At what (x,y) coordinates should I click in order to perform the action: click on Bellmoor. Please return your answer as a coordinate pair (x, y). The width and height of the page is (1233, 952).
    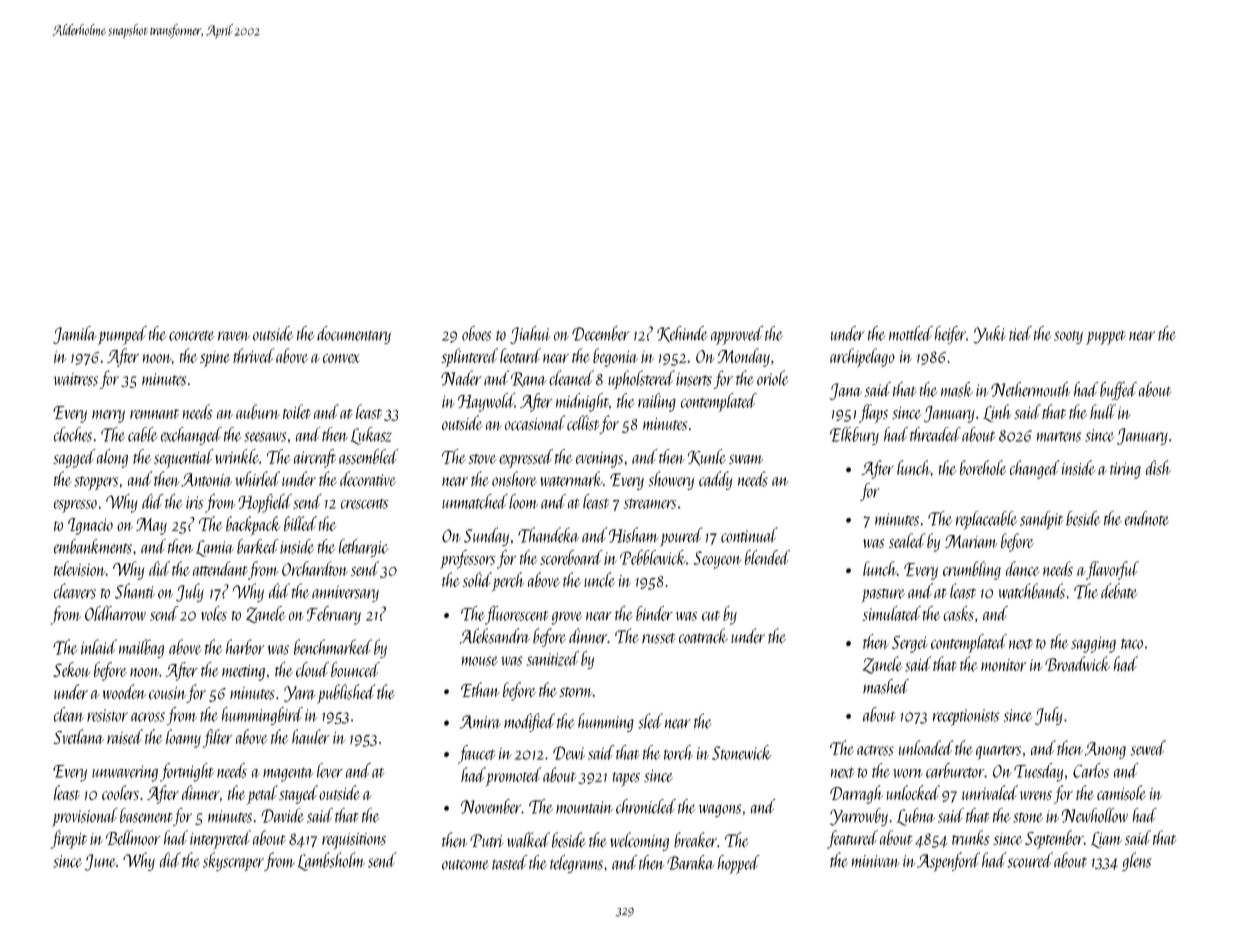
    Looking at the image, I should click on (133, 837).
